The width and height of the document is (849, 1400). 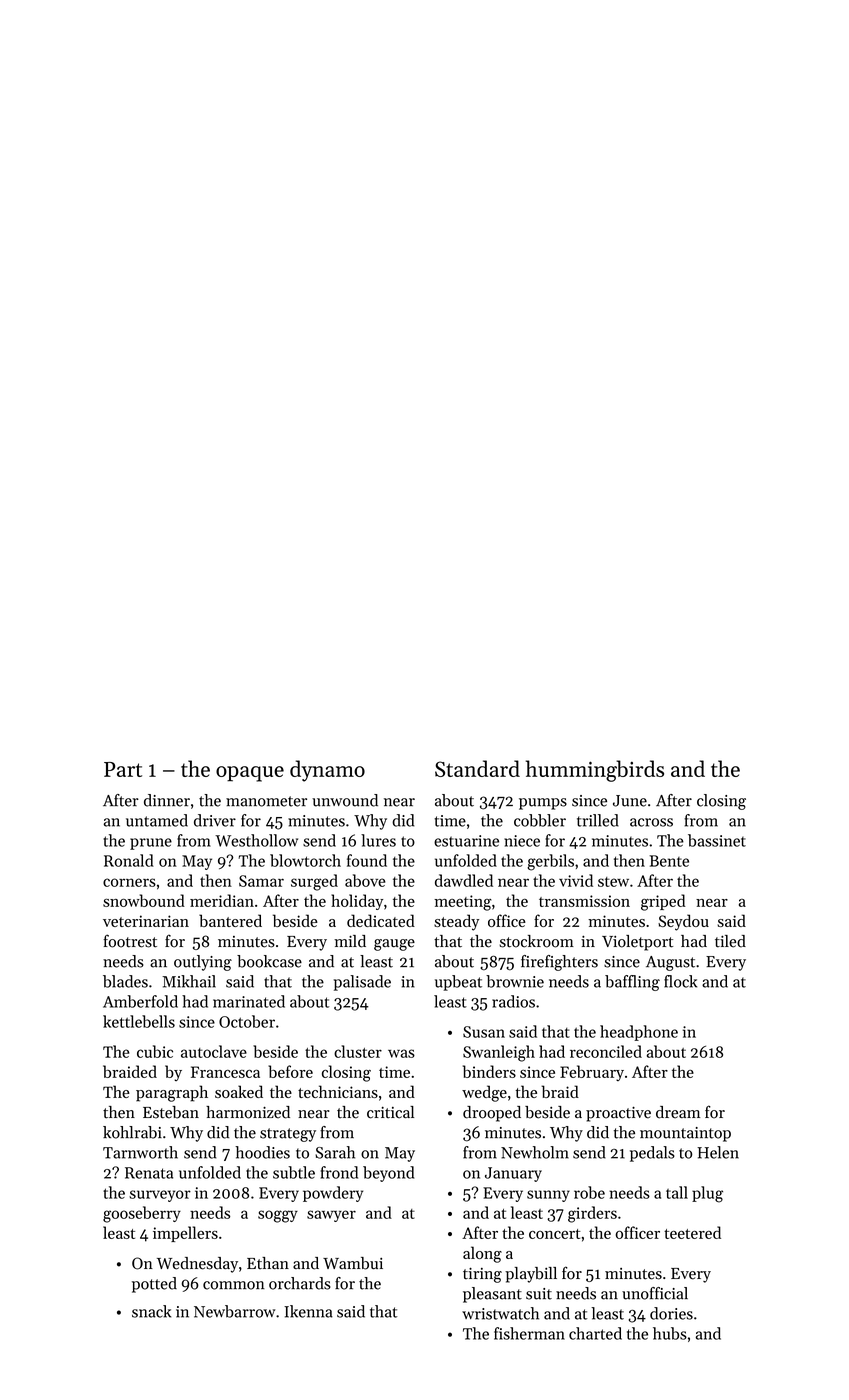 I want to click on across, so click(x=651, y=822).
